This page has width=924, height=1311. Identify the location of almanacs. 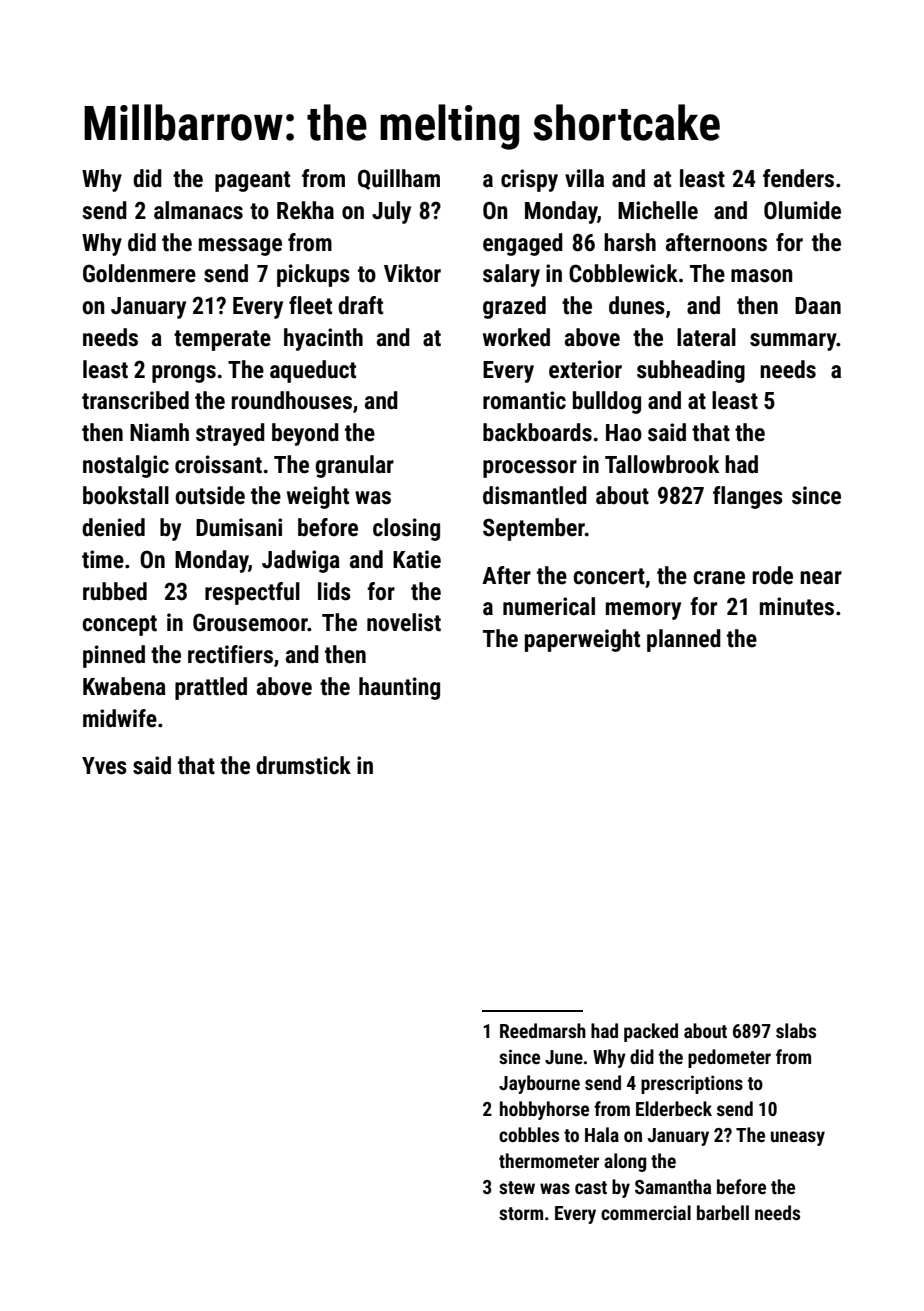
(198, 210).
